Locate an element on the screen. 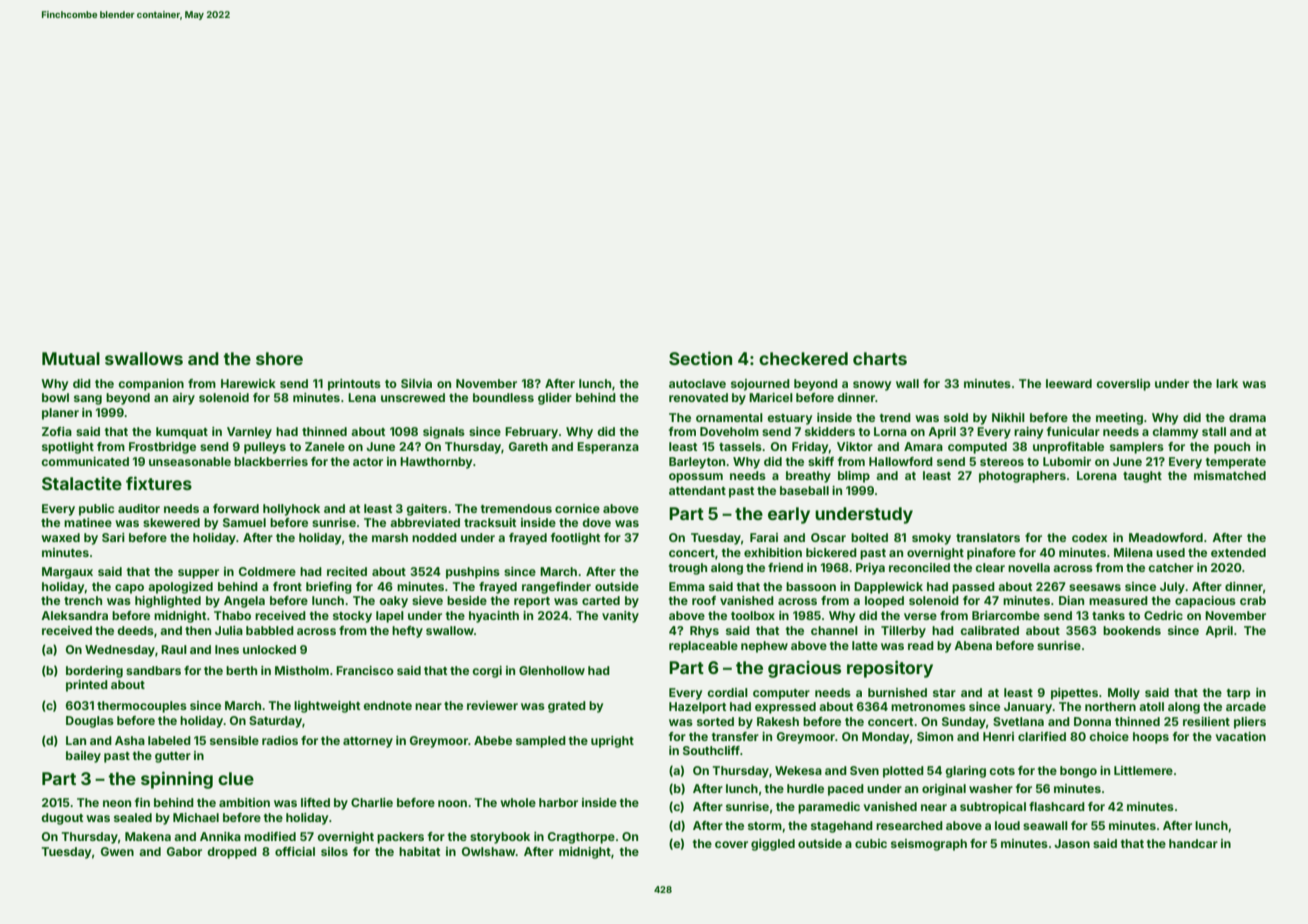 The width and height of the screenshot is (1308, 924). Aleksandra is located at coordinates (74, 615).
